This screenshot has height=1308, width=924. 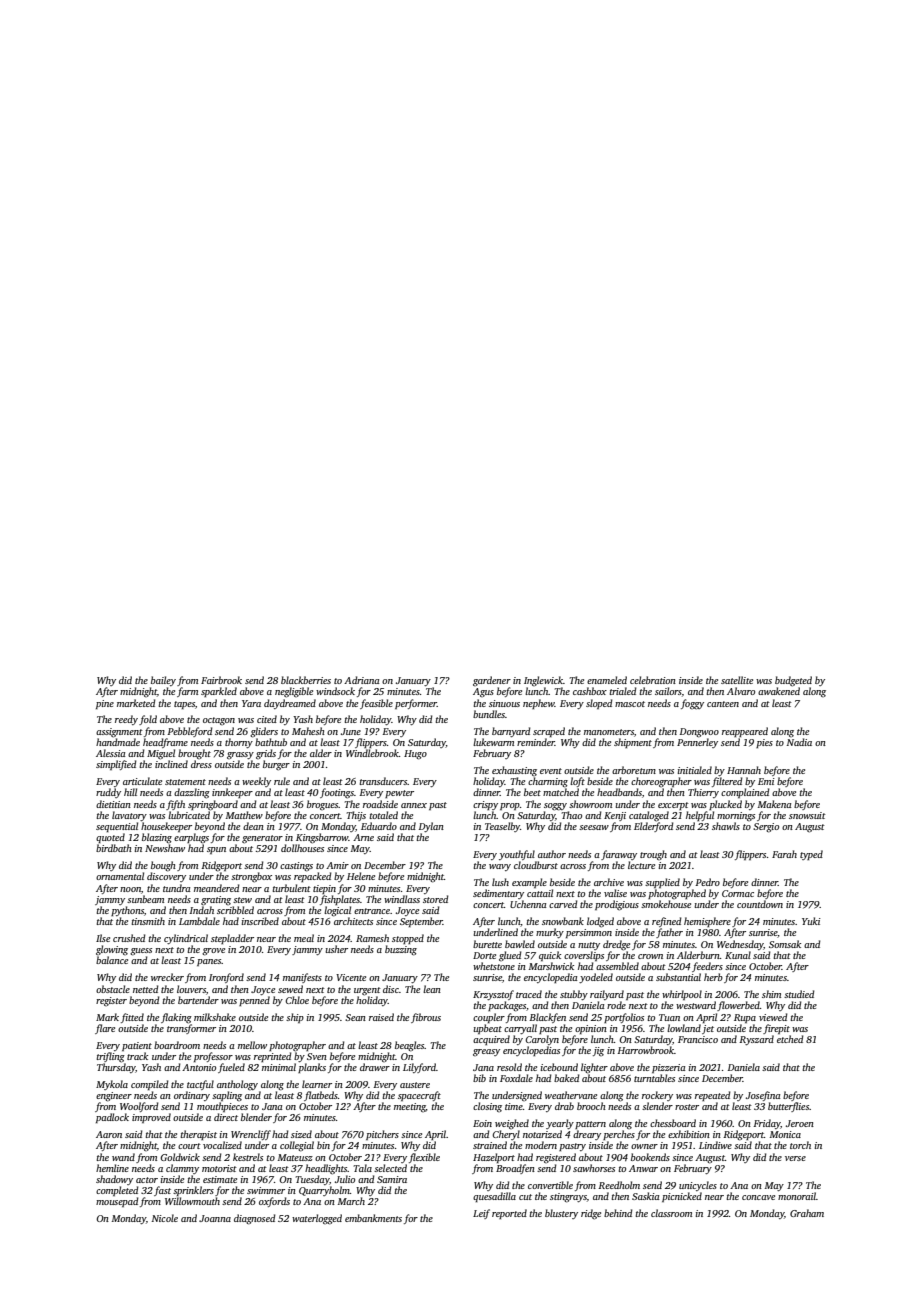 What do you see at coordinates (668, 691) in the screenshot?
I see `sailors` at bounding box center [668, 691].
